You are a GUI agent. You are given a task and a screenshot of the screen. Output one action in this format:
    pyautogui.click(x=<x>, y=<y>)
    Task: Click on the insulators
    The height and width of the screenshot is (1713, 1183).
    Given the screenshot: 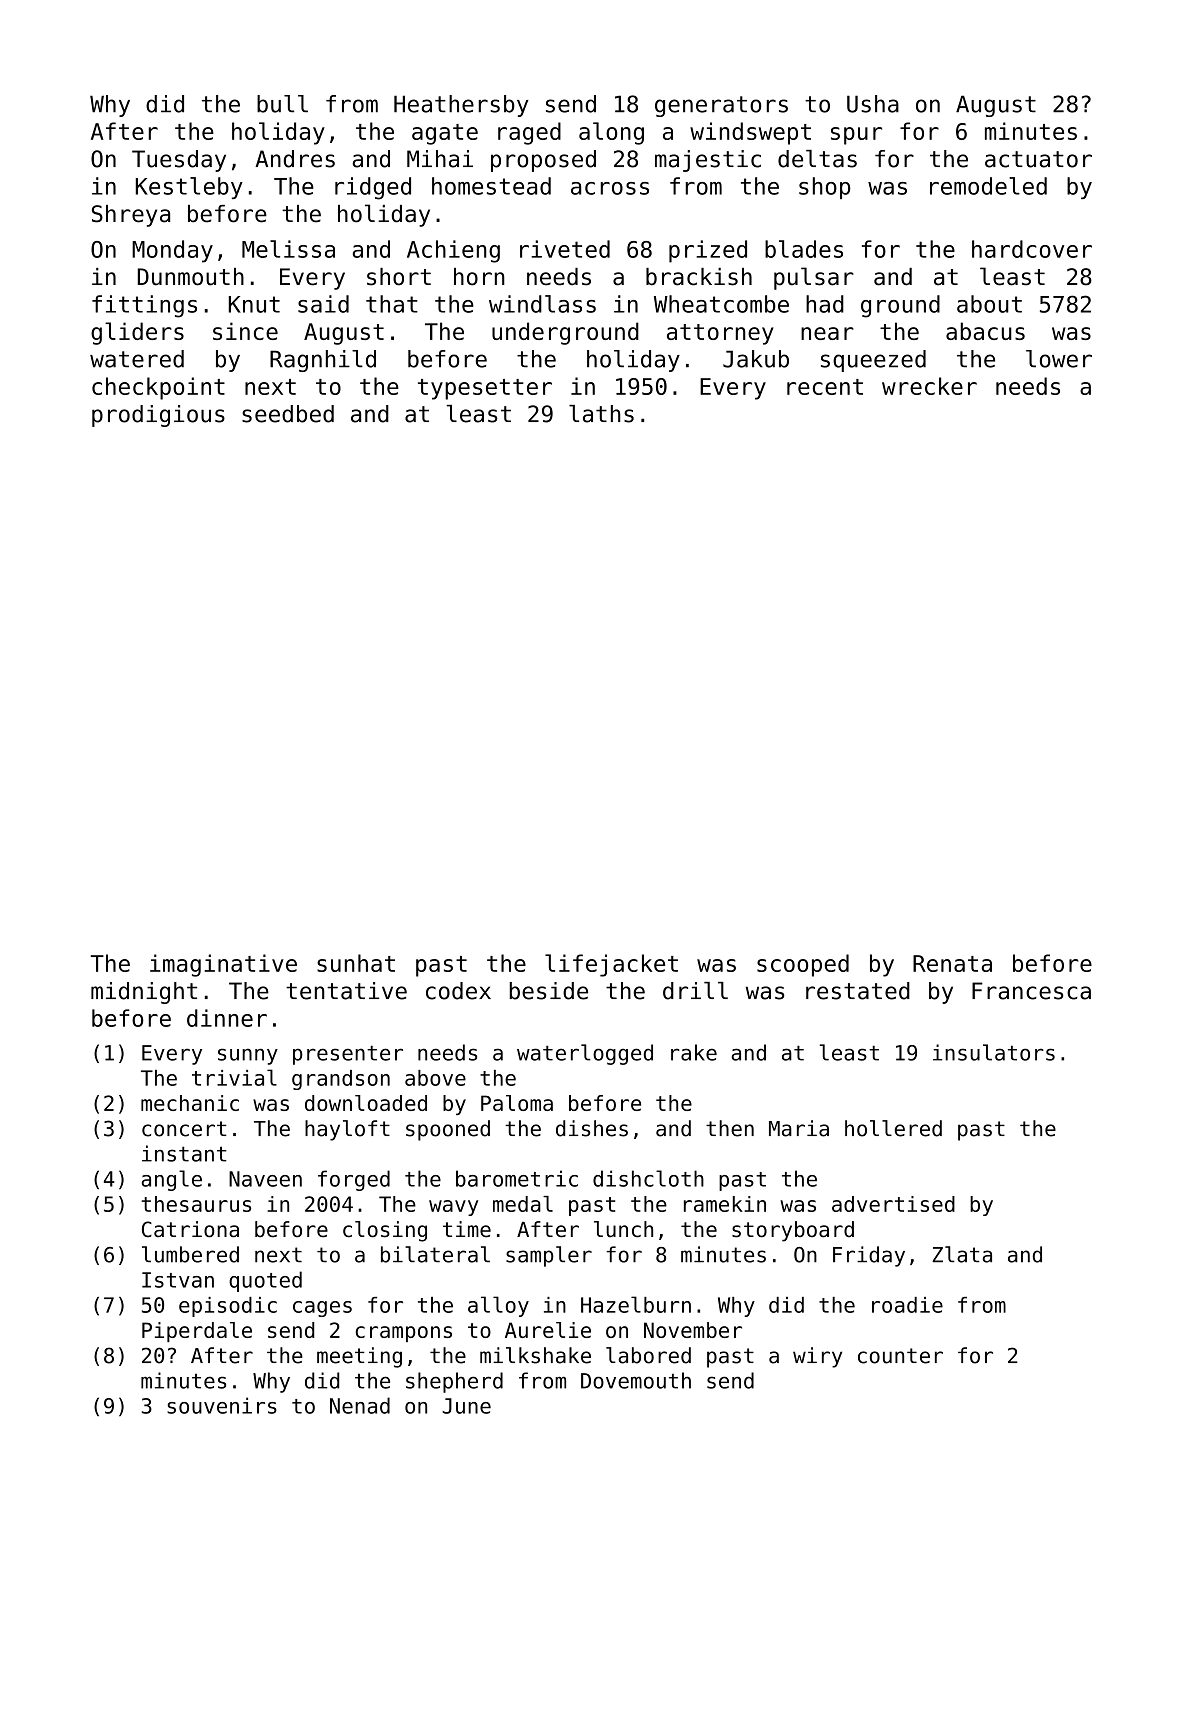 What is the action you would take?
    pyautogui.click(x=994, y=1052)
